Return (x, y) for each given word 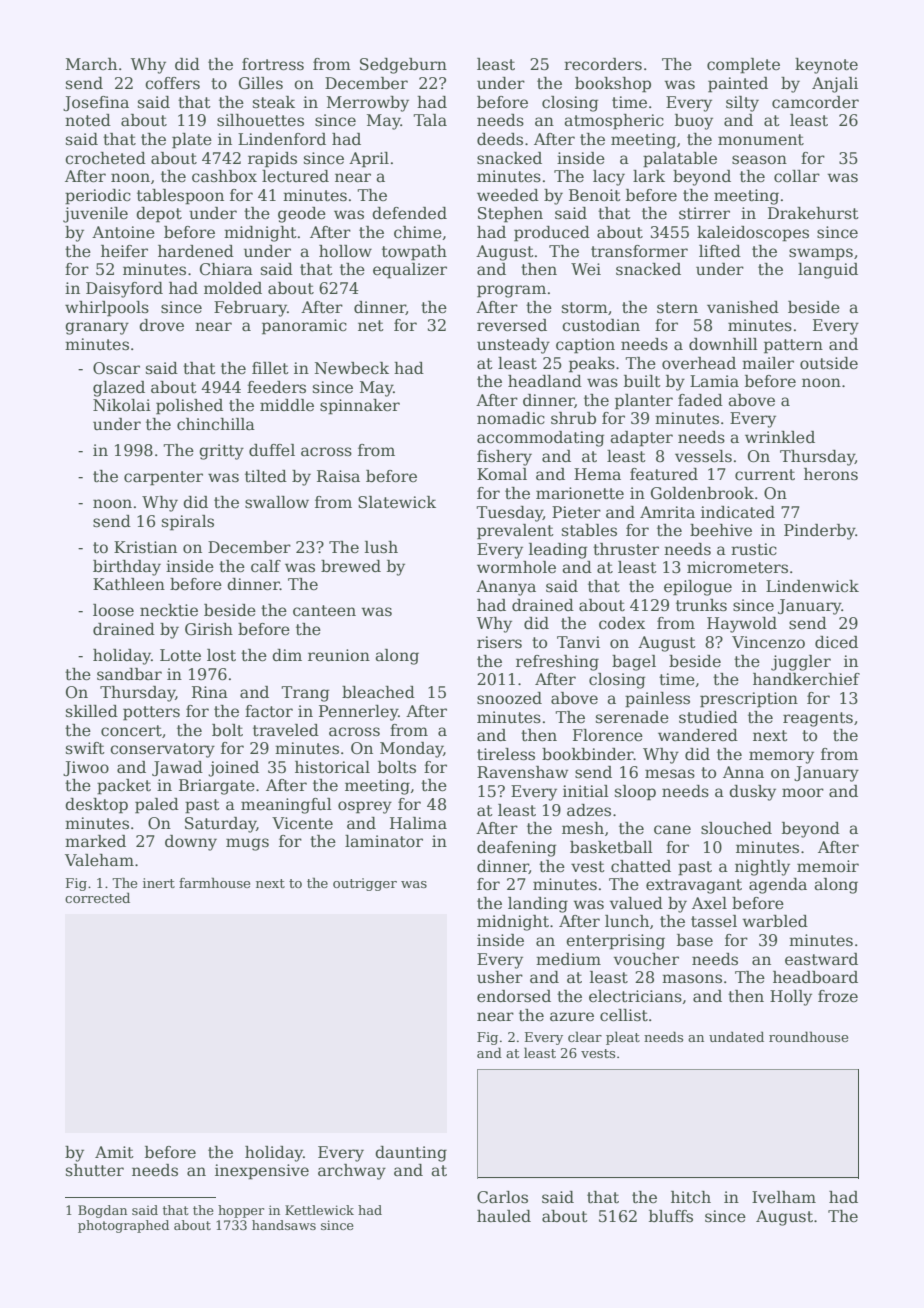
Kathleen (129, 584)
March (91, 64)
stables (589, 530)
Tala (430, 120)
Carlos (502, 1197)
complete (743, 66)
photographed (123, 1226)
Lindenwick (812, 586)
